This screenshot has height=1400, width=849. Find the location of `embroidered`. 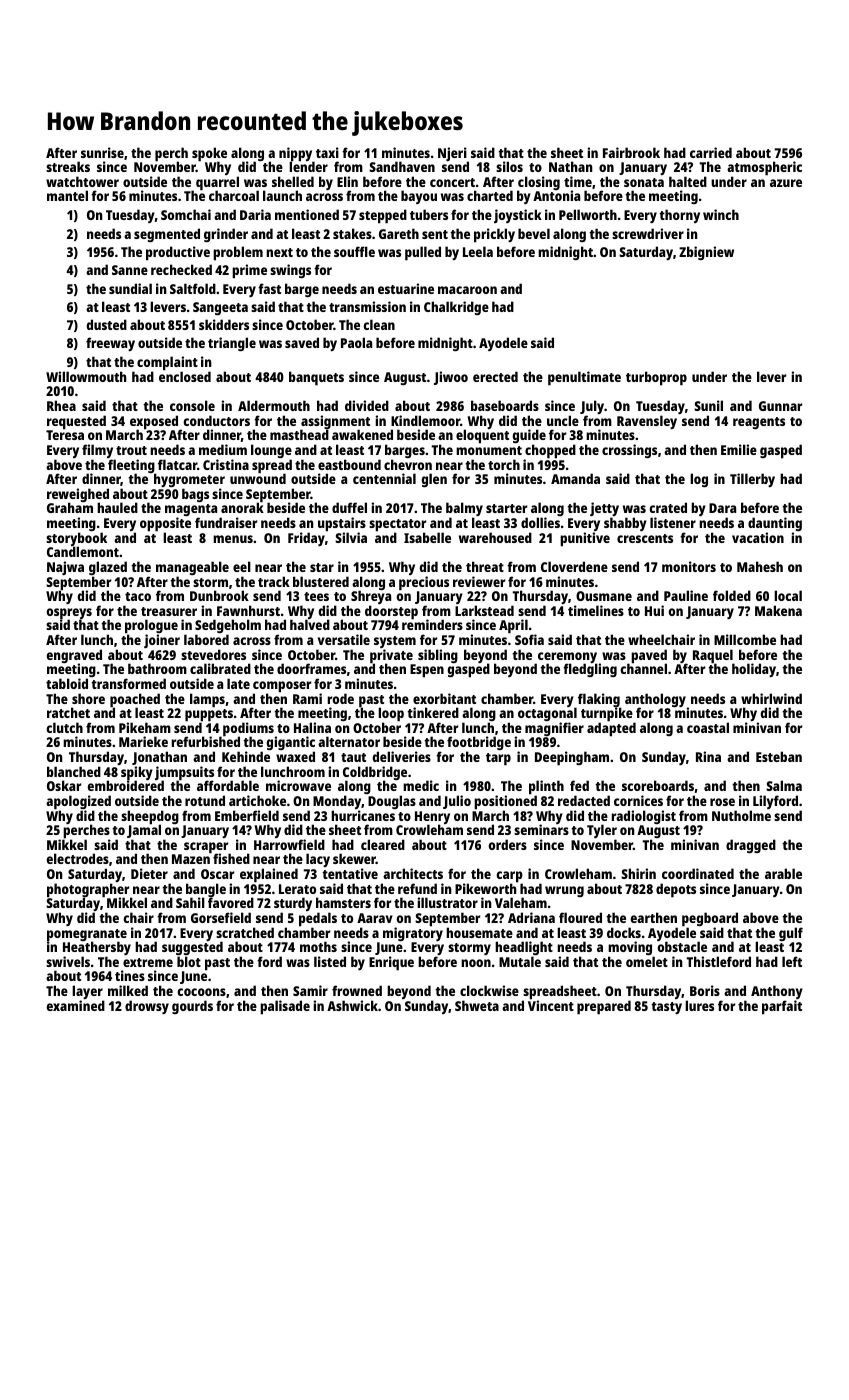

embroidered is located at coordinates (126, 786).
